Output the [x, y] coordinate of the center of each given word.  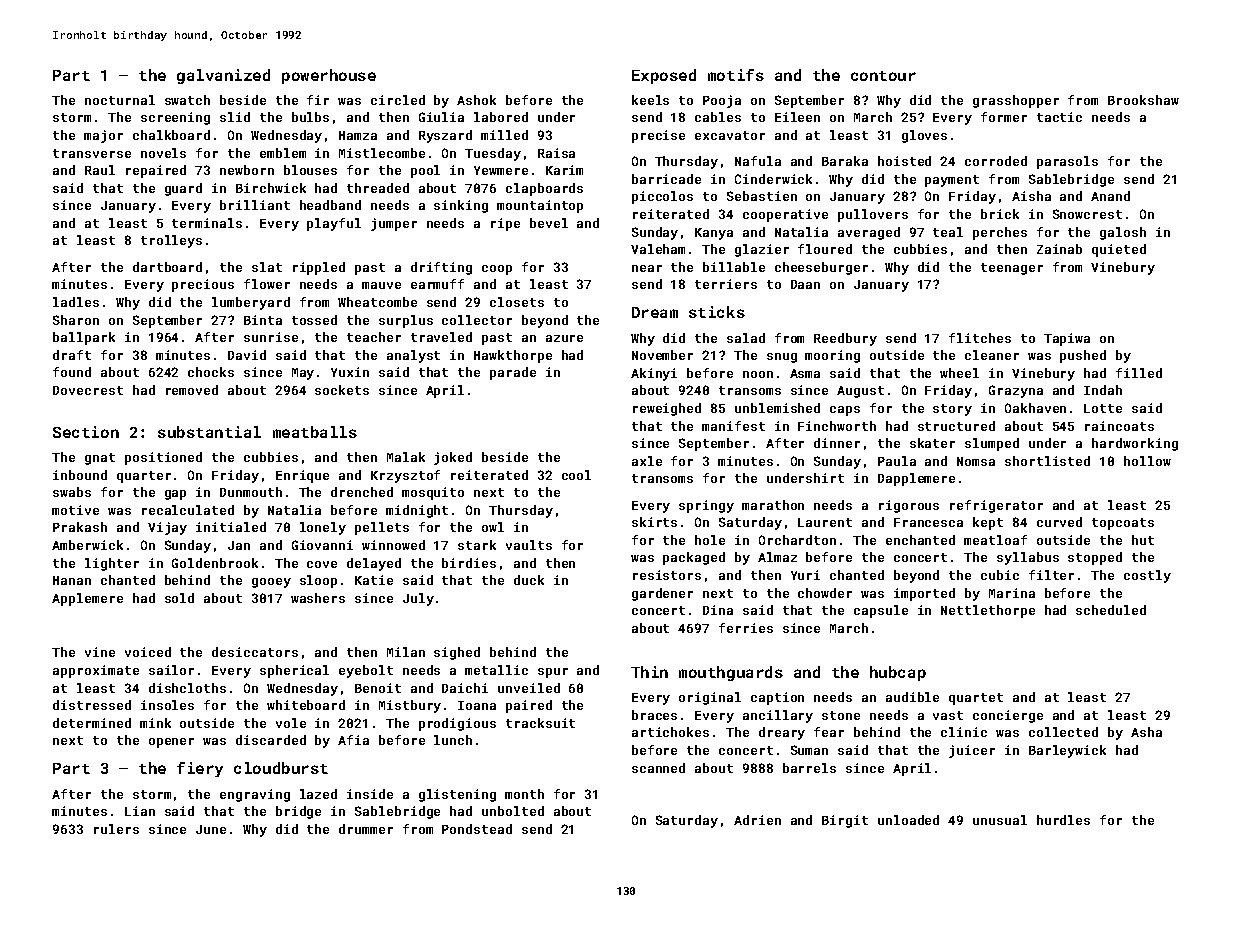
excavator [730, 135]
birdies [469, 563]
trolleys [171, 241]
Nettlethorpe [988, 611]
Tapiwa [1067, 339]
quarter [144, 477]
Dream [655, 312]
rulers [116, 829]
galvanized [223, 76]
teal [948, 232]
